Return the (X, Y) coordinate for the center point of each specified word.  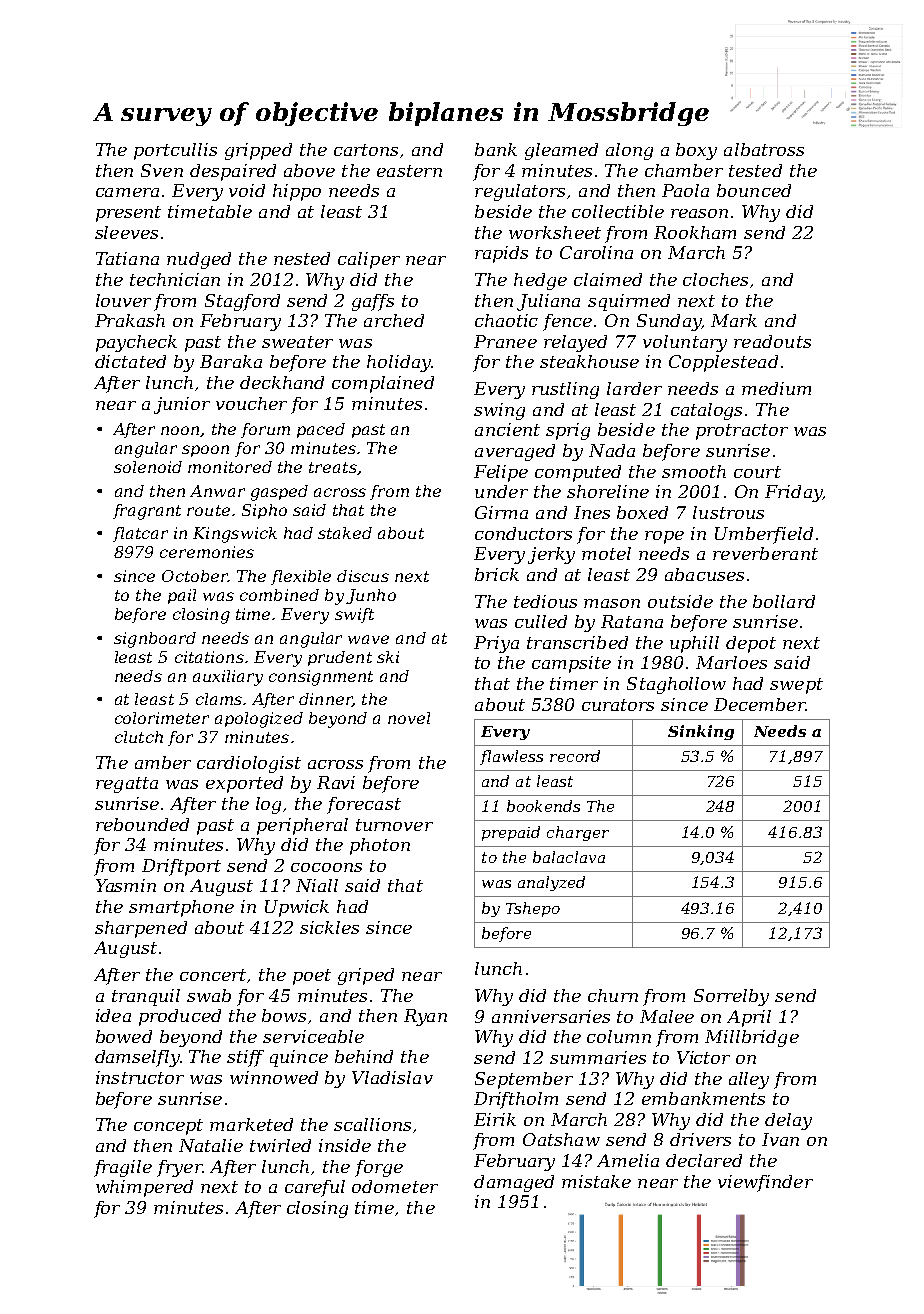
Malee (667, 1016)
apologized (259, 720)
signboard (155, 640)
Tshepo (533, 909)
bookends (543, 806)
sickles (329, 927)
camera (127, 192)
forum (265, 430)
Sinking (701, 732)
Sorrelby (731, 997)
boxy (696, 151)
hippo (297, 192)
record (575, 756)
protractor (742, 432)
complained (383, 384)
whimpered (144, 1188)
